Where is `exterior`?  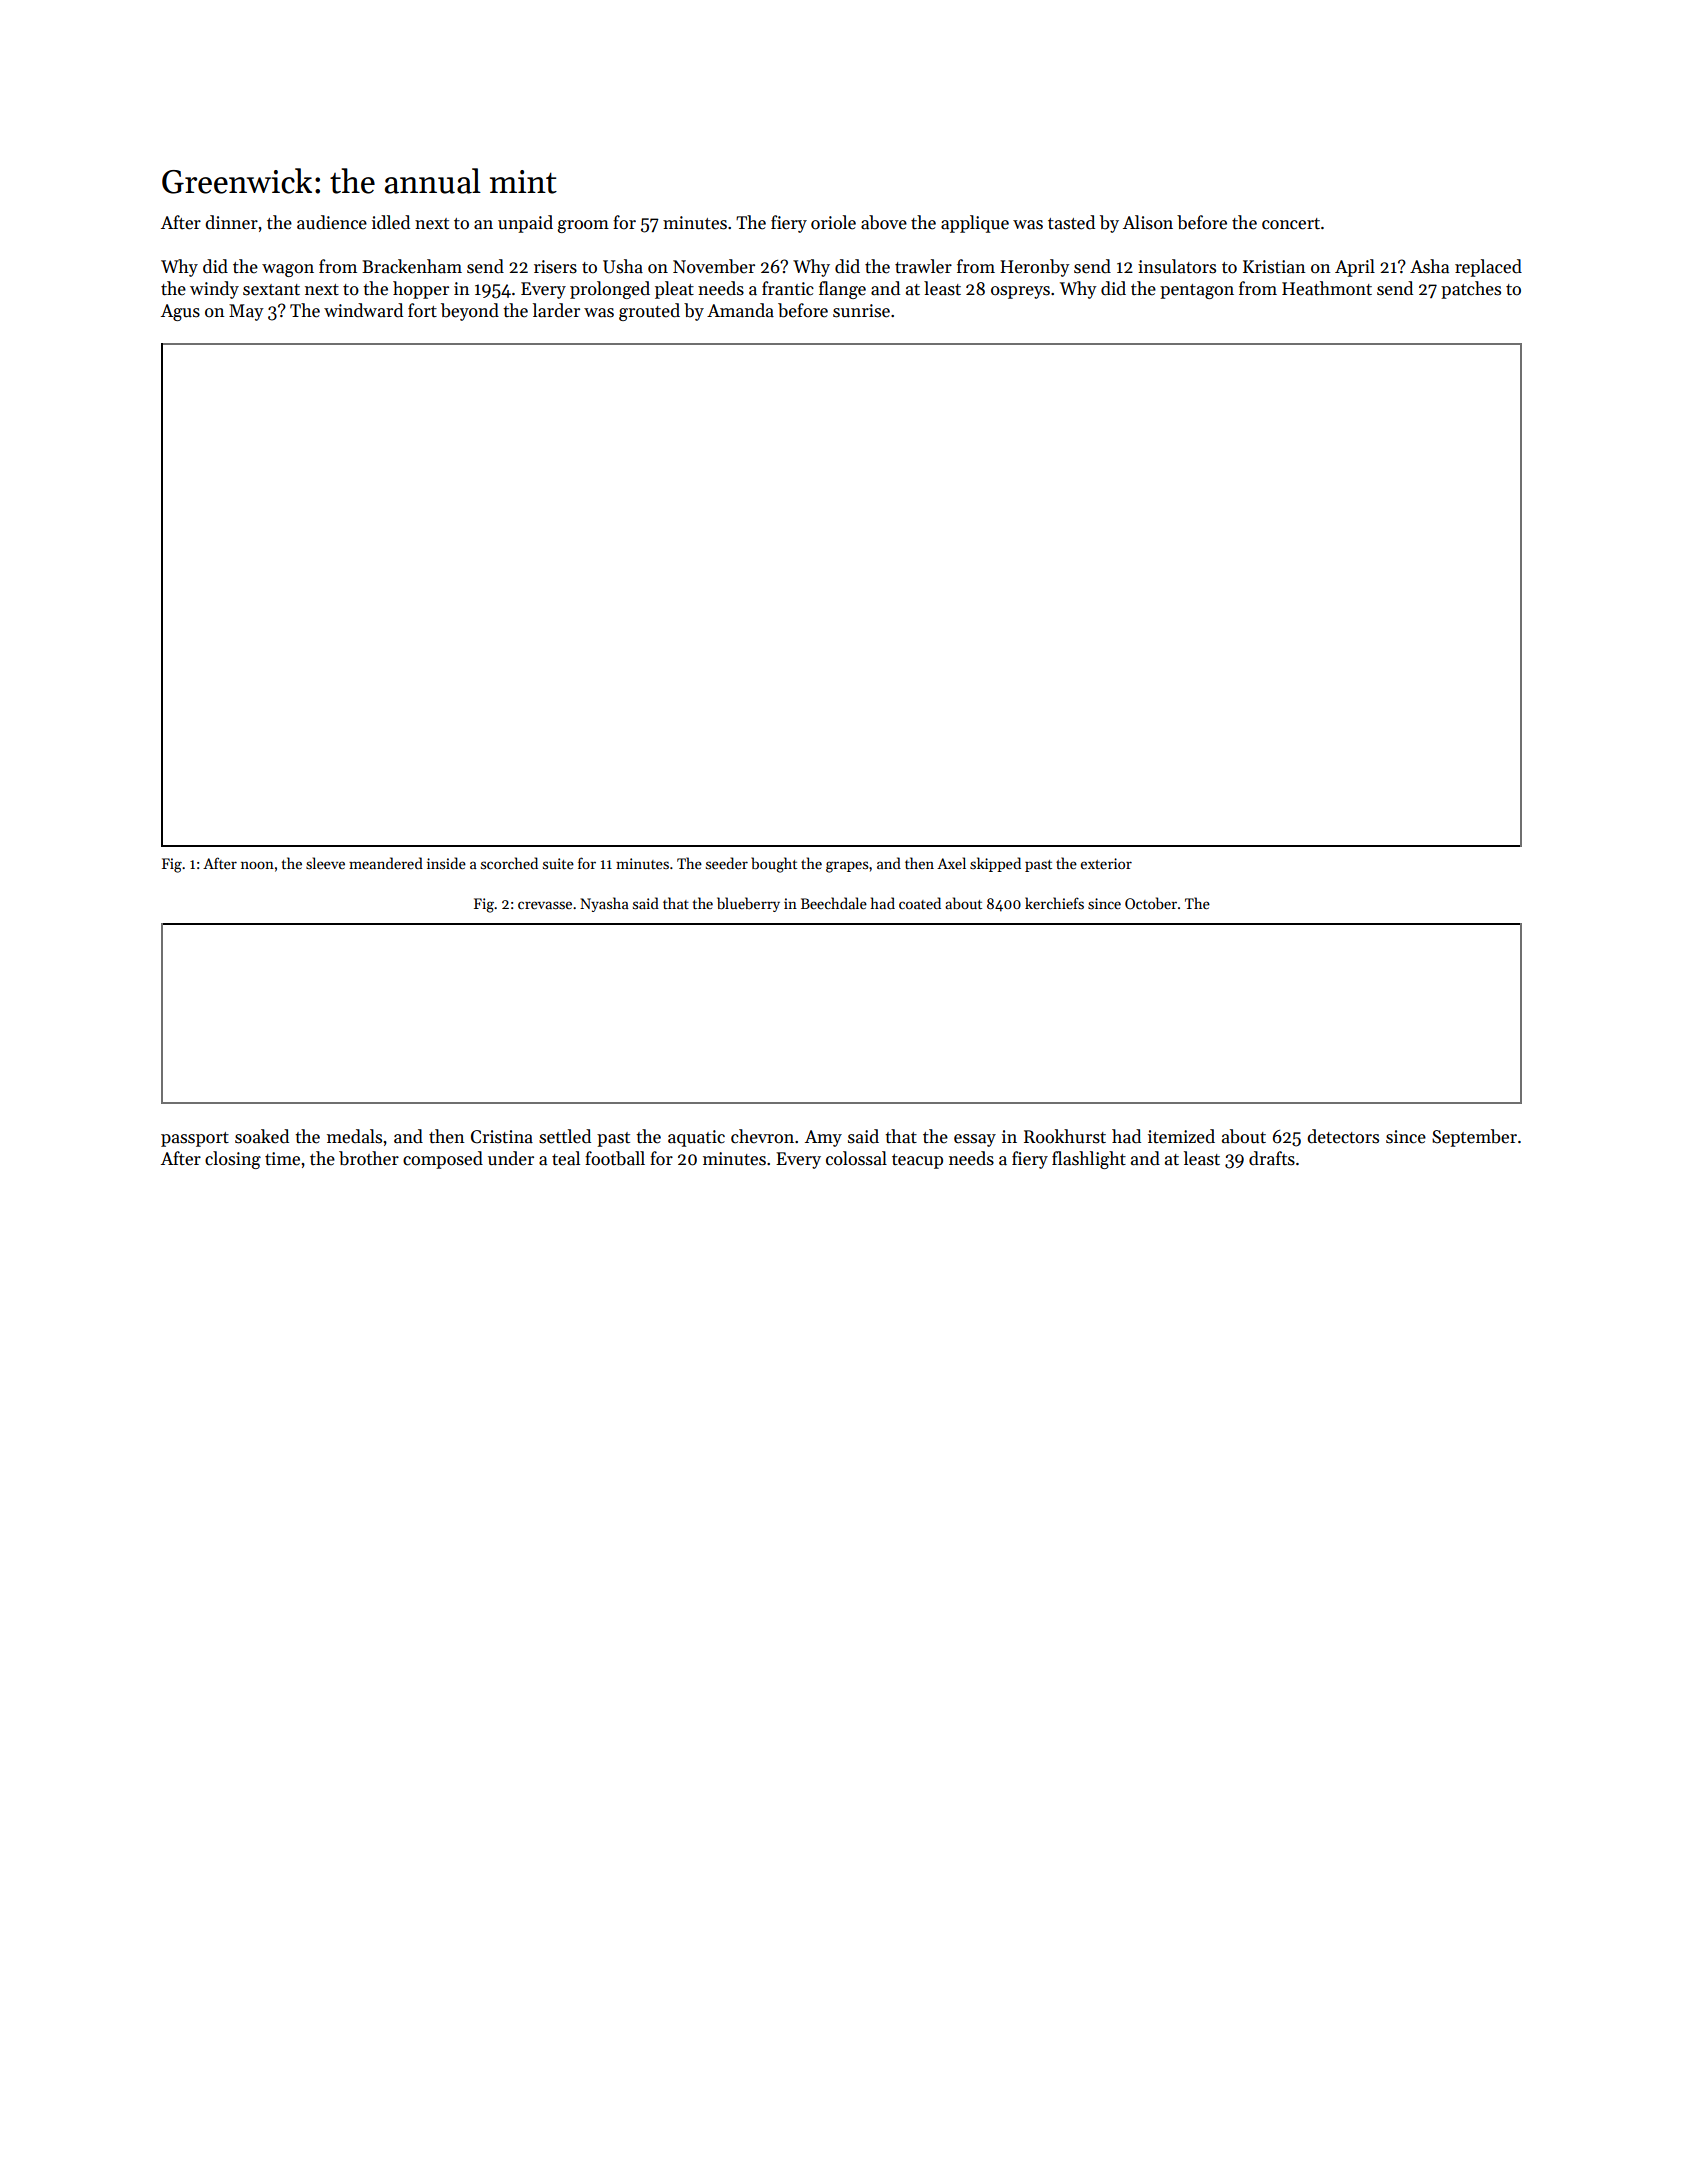 exterior is located at coordinates (1106, 863).
